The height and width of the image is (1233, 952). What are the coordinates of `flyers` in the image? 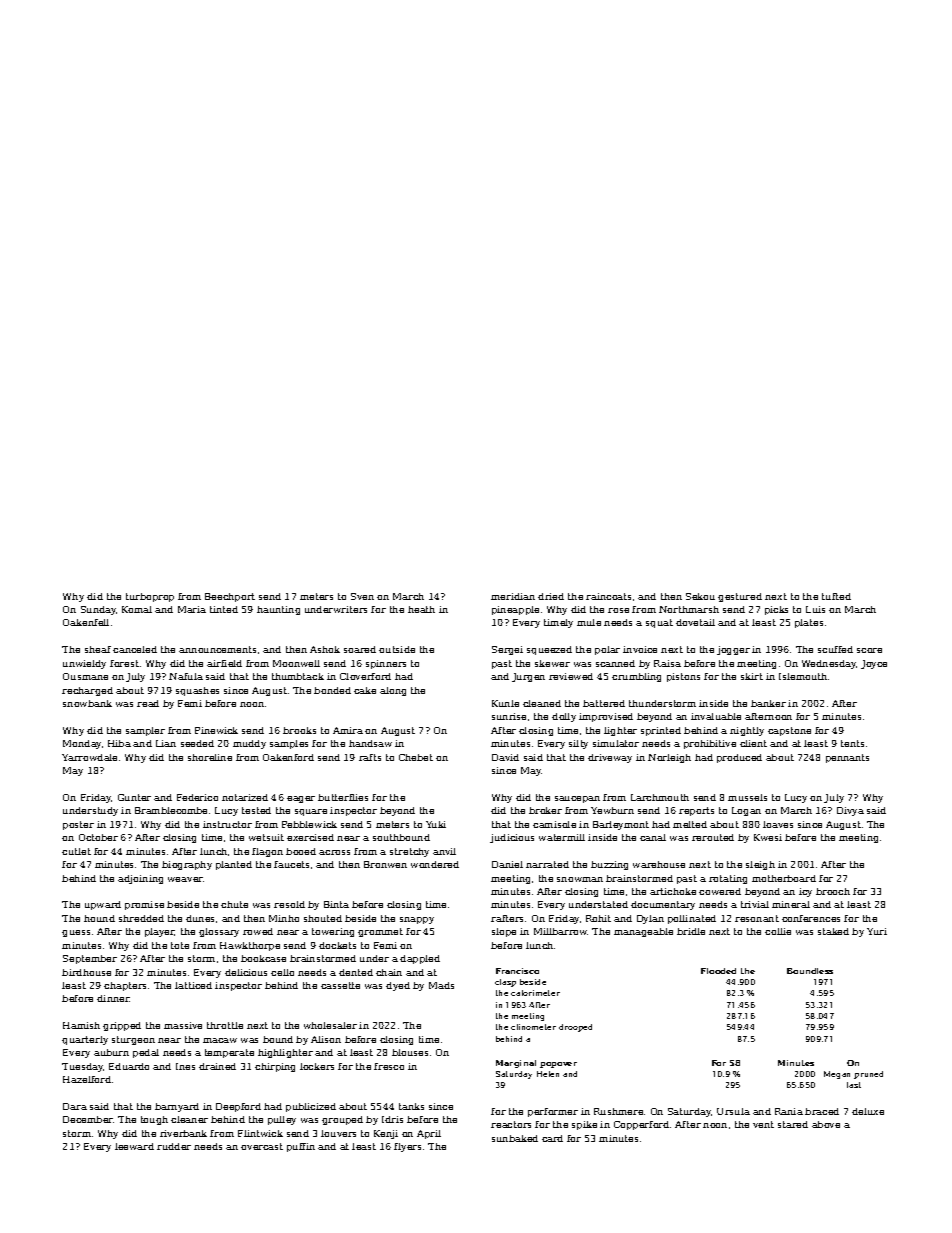 It's located at (407, 1147).
